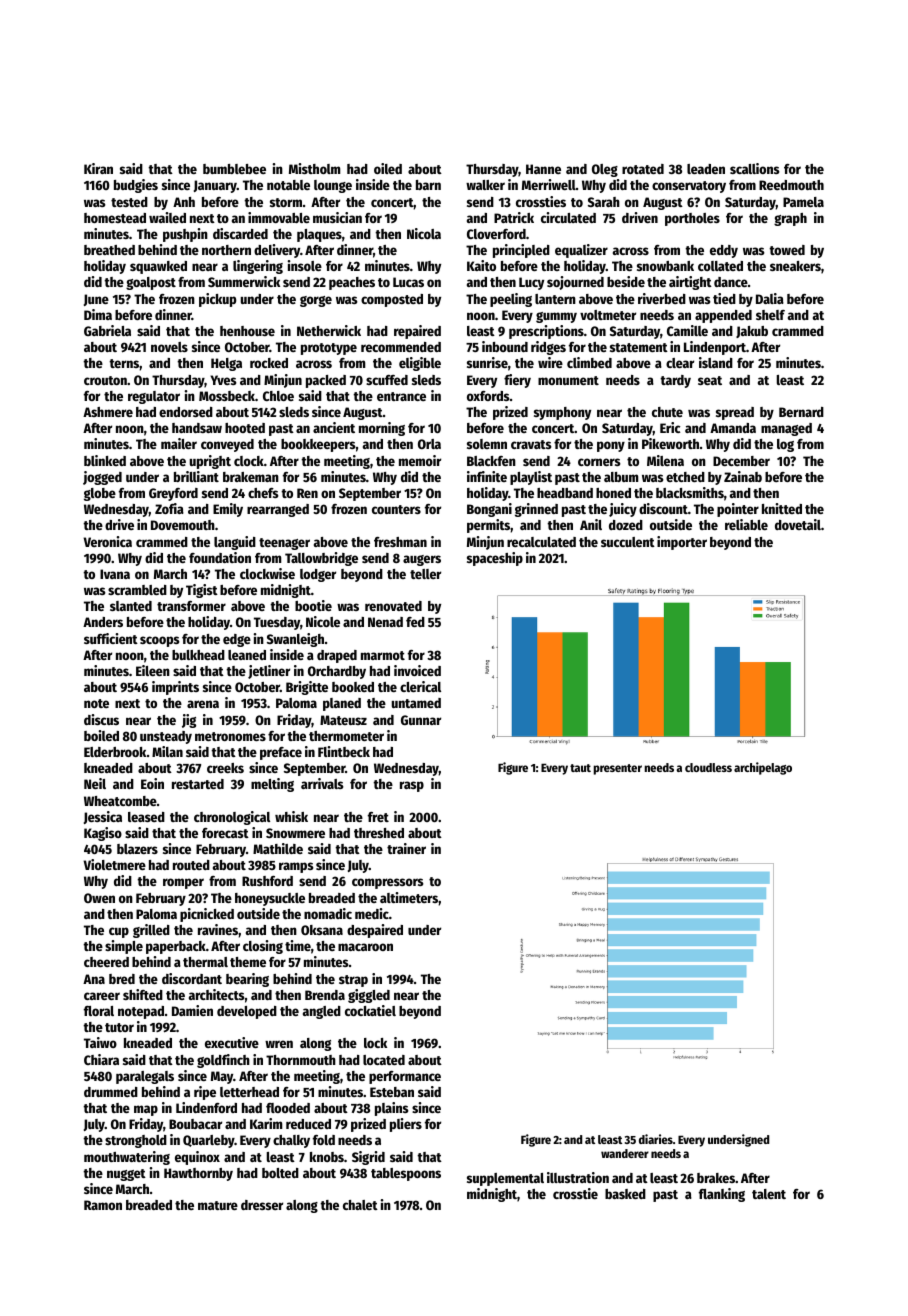 This screenshot has width=908, height=1316. Describe the element at coordinates (708, 767) in the screenshot. I see `cloudless` at that location.
